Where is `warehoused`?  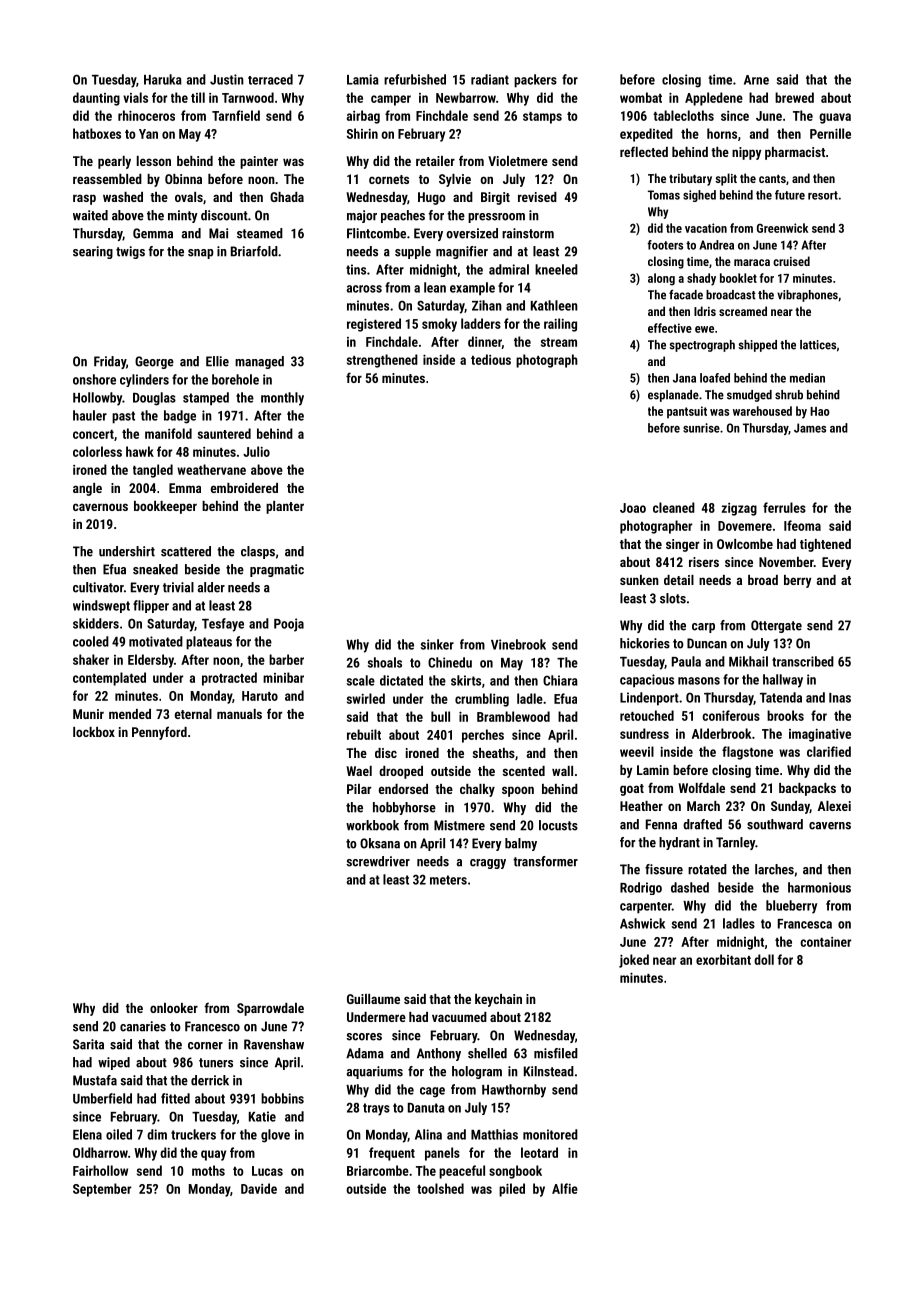
warehoused is located at coordinates (762, 411).
